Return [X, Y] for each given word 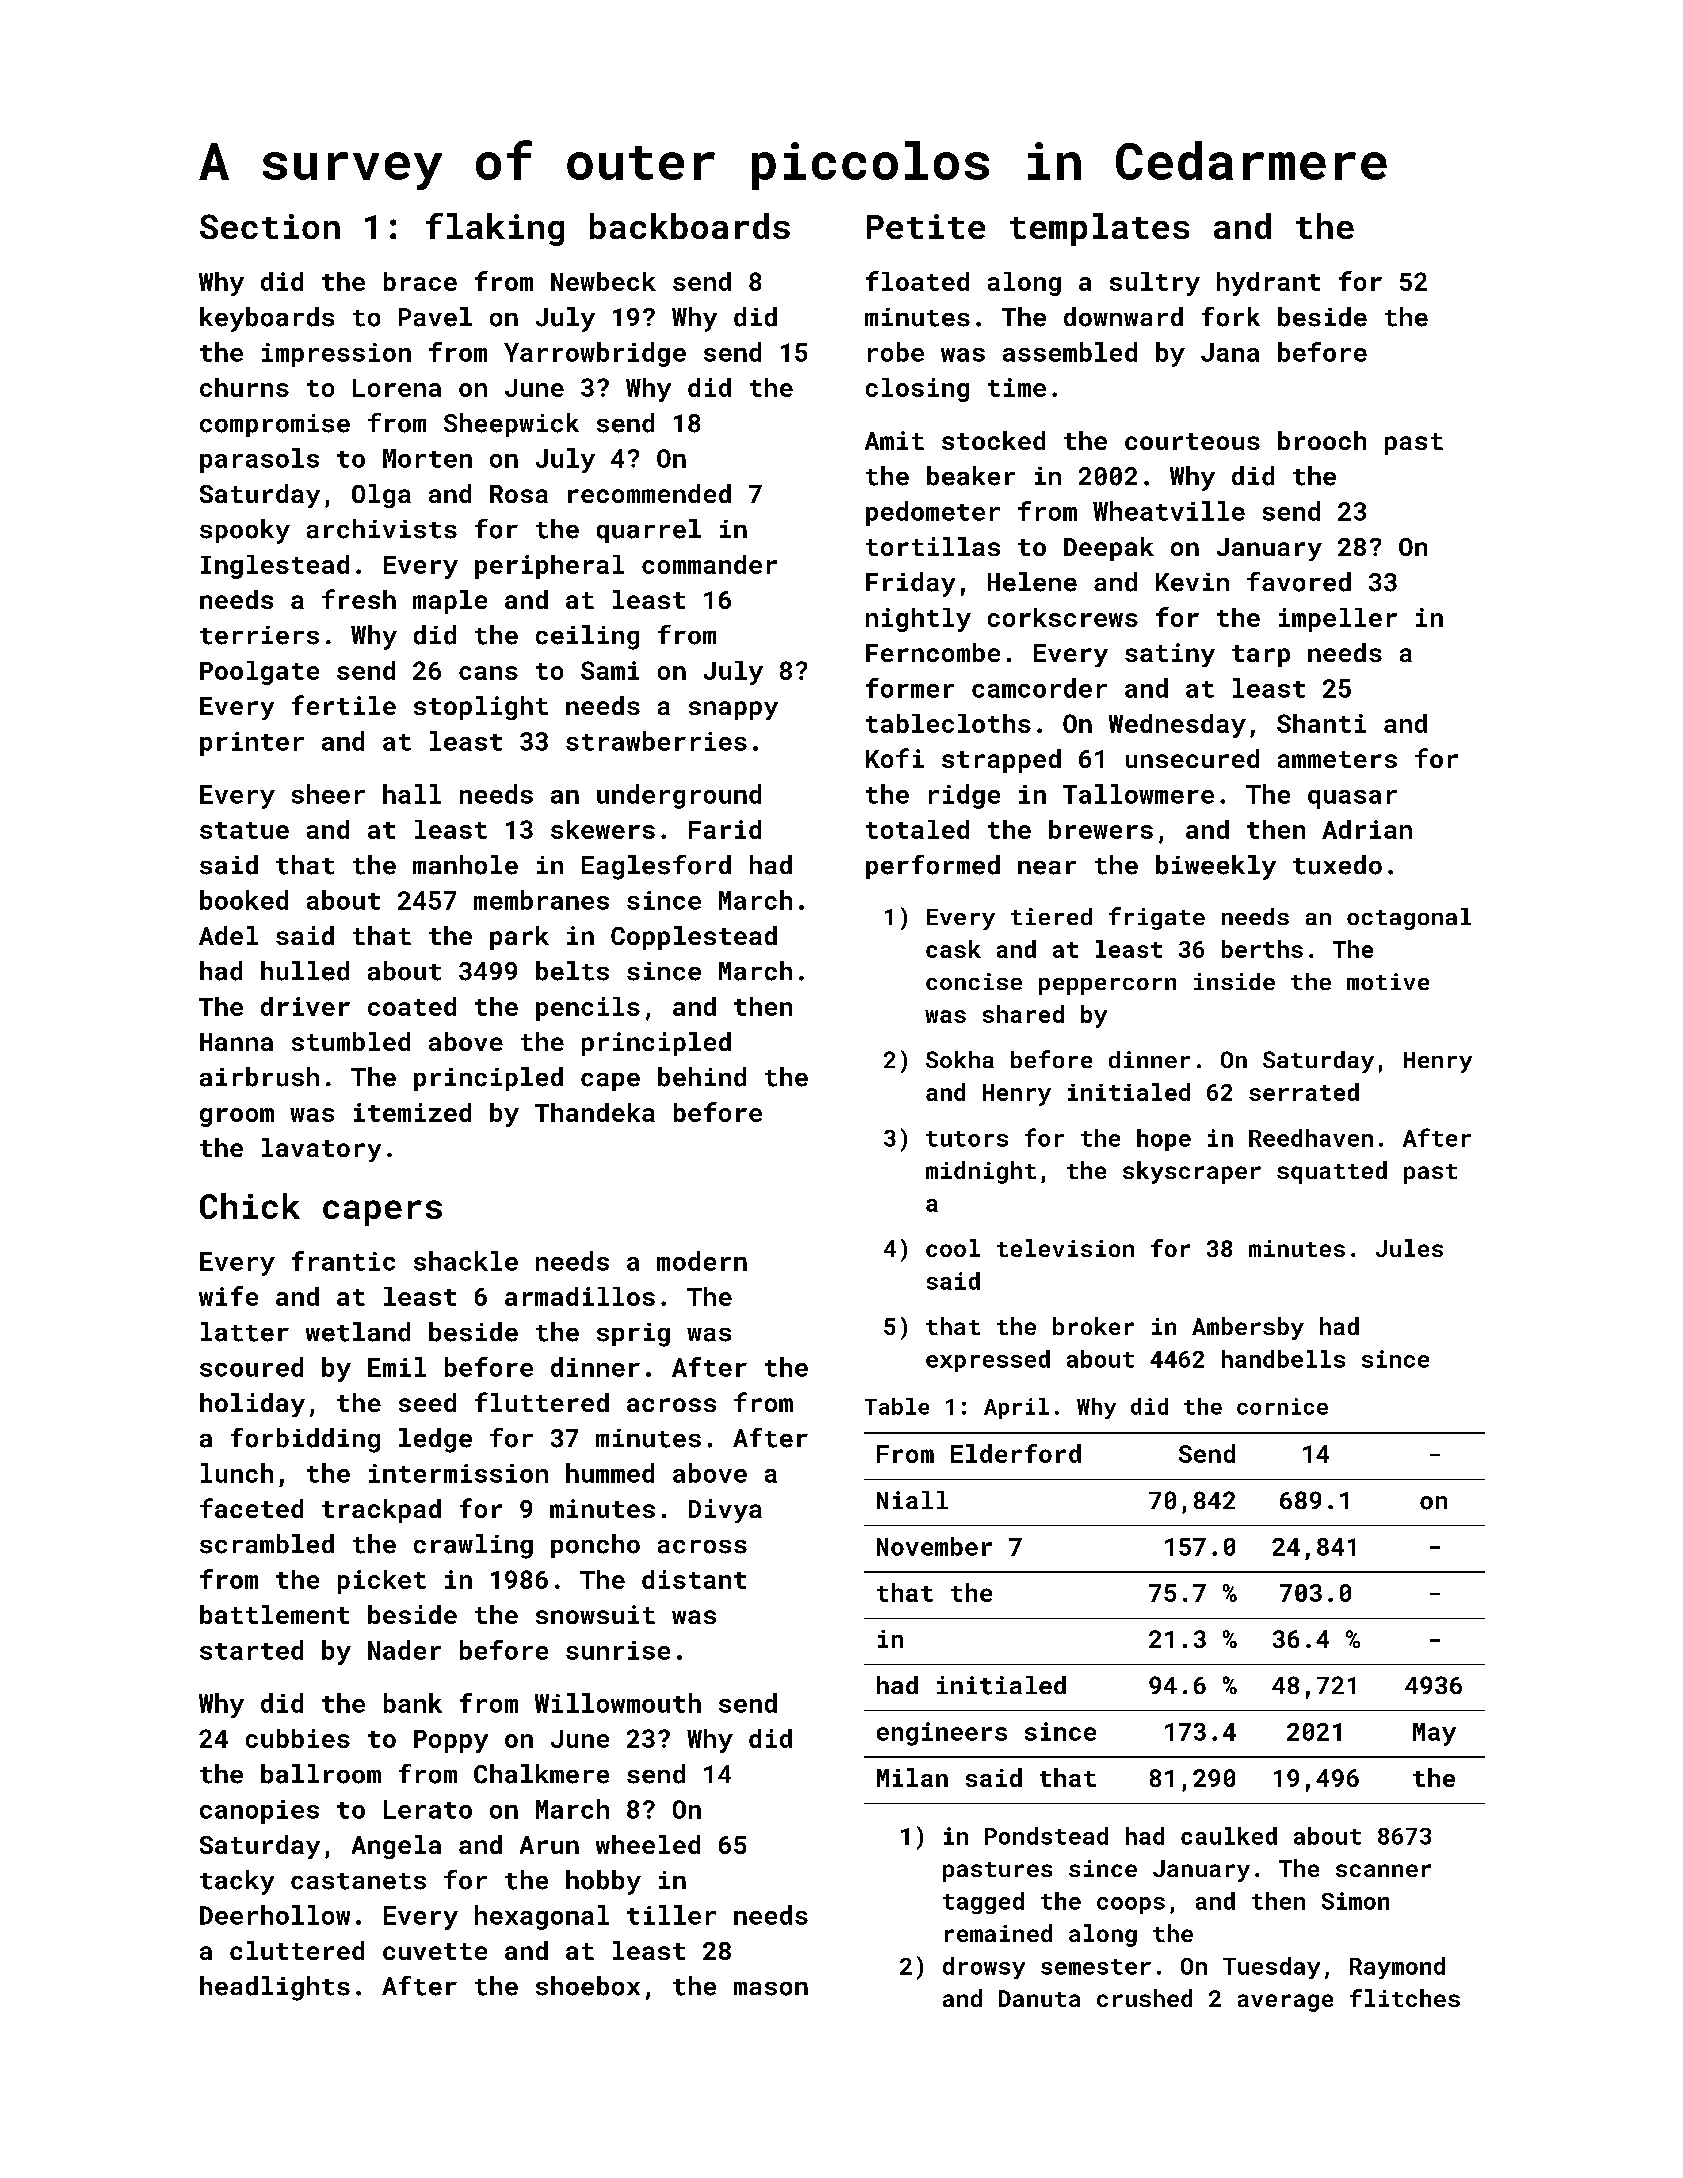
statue [244, 830]
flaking [495, 229]
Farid [725, 829]
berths [1262, 949]
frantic [343, 1261]
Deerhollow [275, 1915]
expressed [988, 1361]
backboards [690, 226]
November [934, 1546]
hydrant [1268, 284]
